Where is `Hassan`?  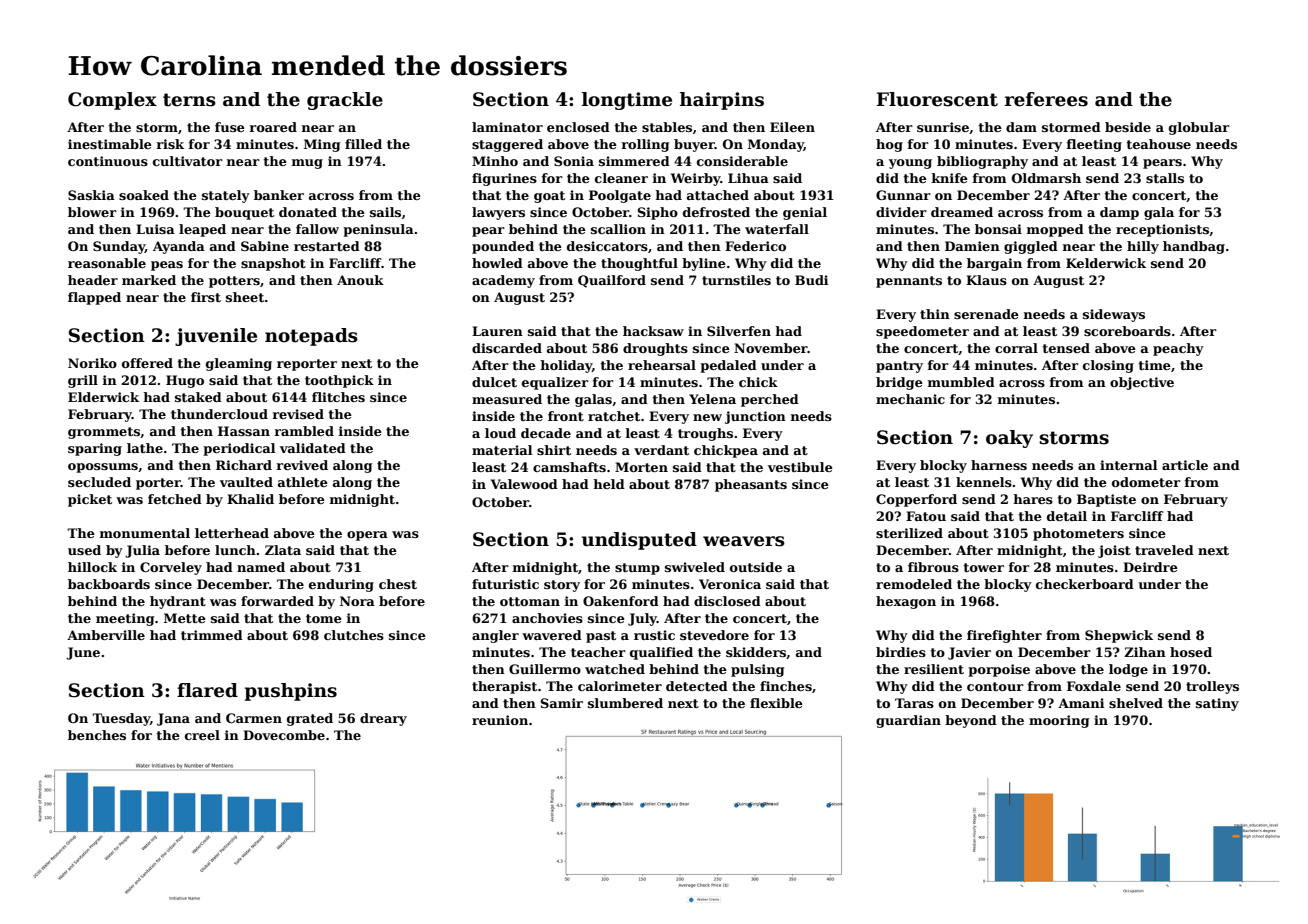
Hassan is located at coordinates (244, 431).
